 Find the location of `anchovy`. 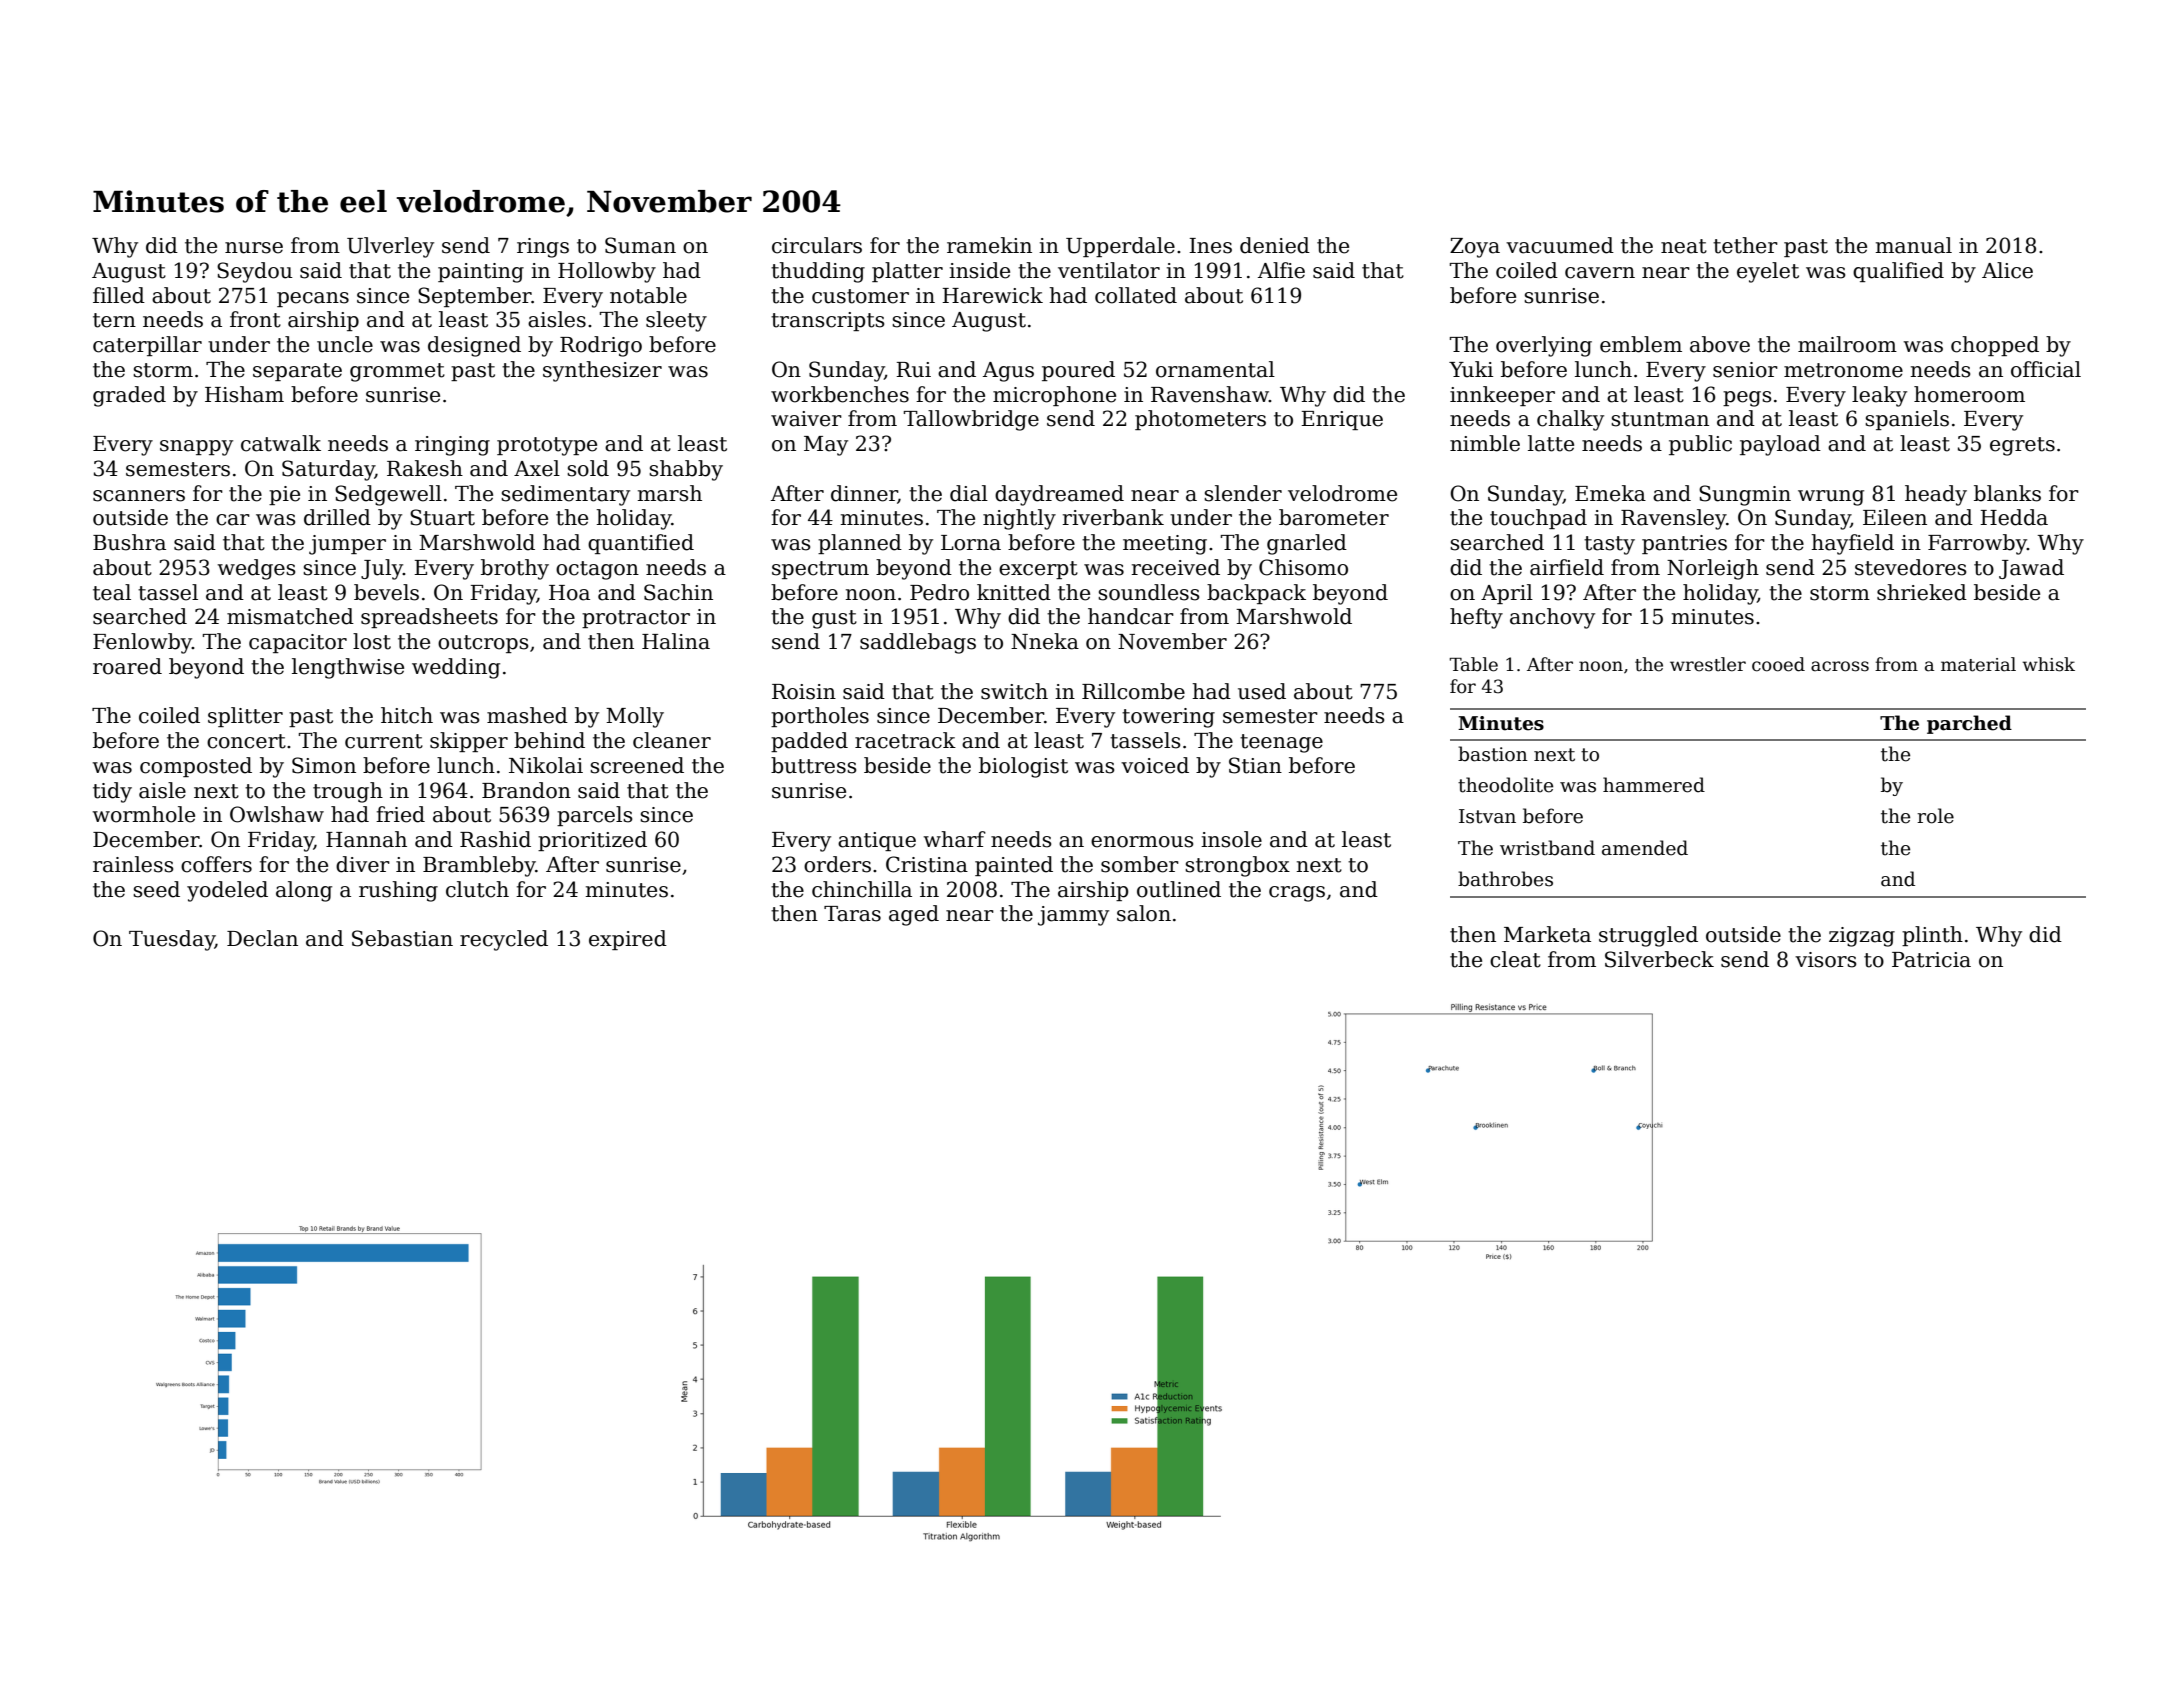

anchovy is located at coordinates (1552, 618).
